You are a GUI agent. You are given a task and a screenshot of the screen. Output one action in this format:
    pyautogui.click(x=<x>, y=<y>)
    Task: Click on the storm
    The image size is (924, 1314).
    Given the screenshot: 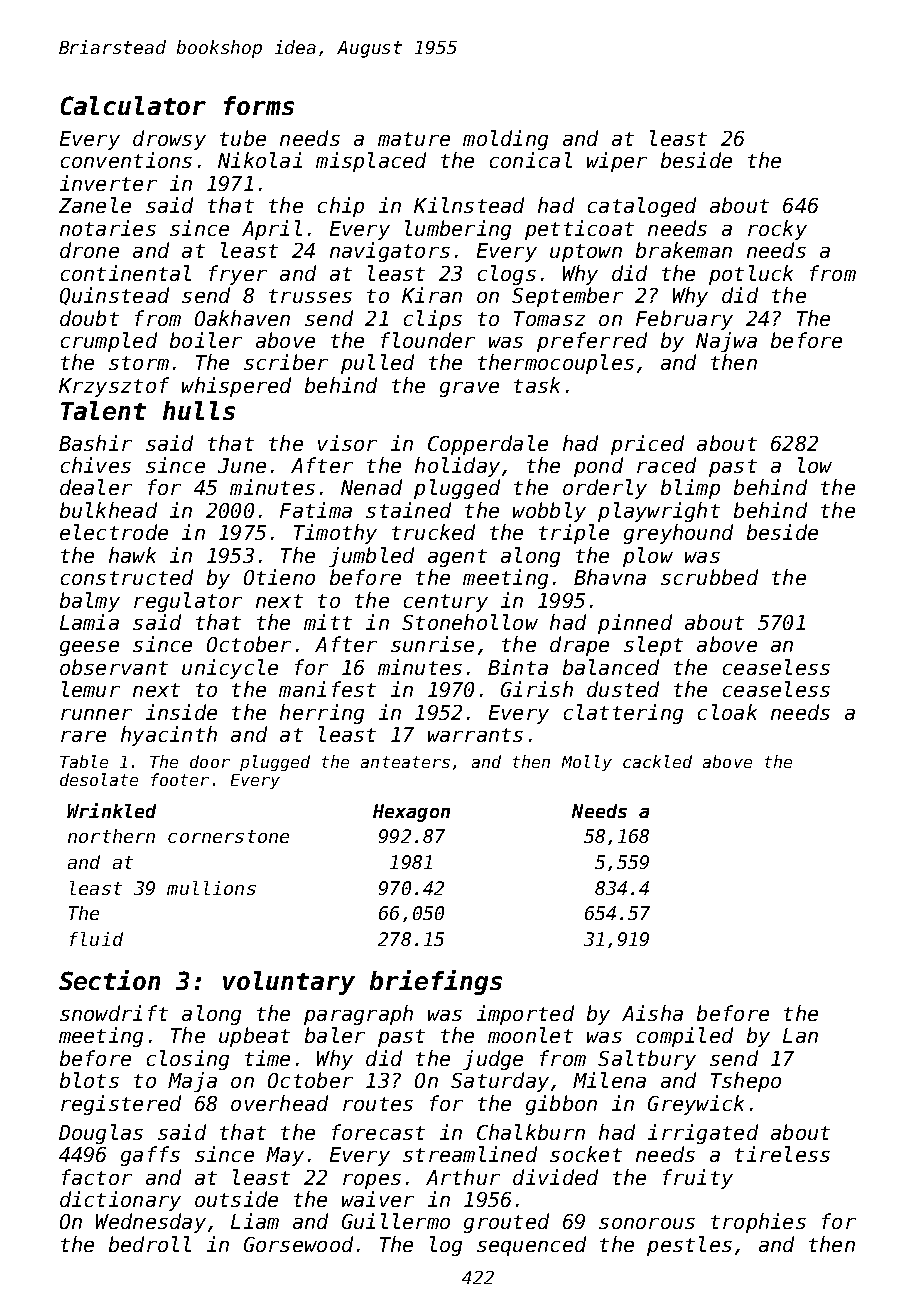 What is the action you would take?
    pyautogui.click(x=139, y=363)
